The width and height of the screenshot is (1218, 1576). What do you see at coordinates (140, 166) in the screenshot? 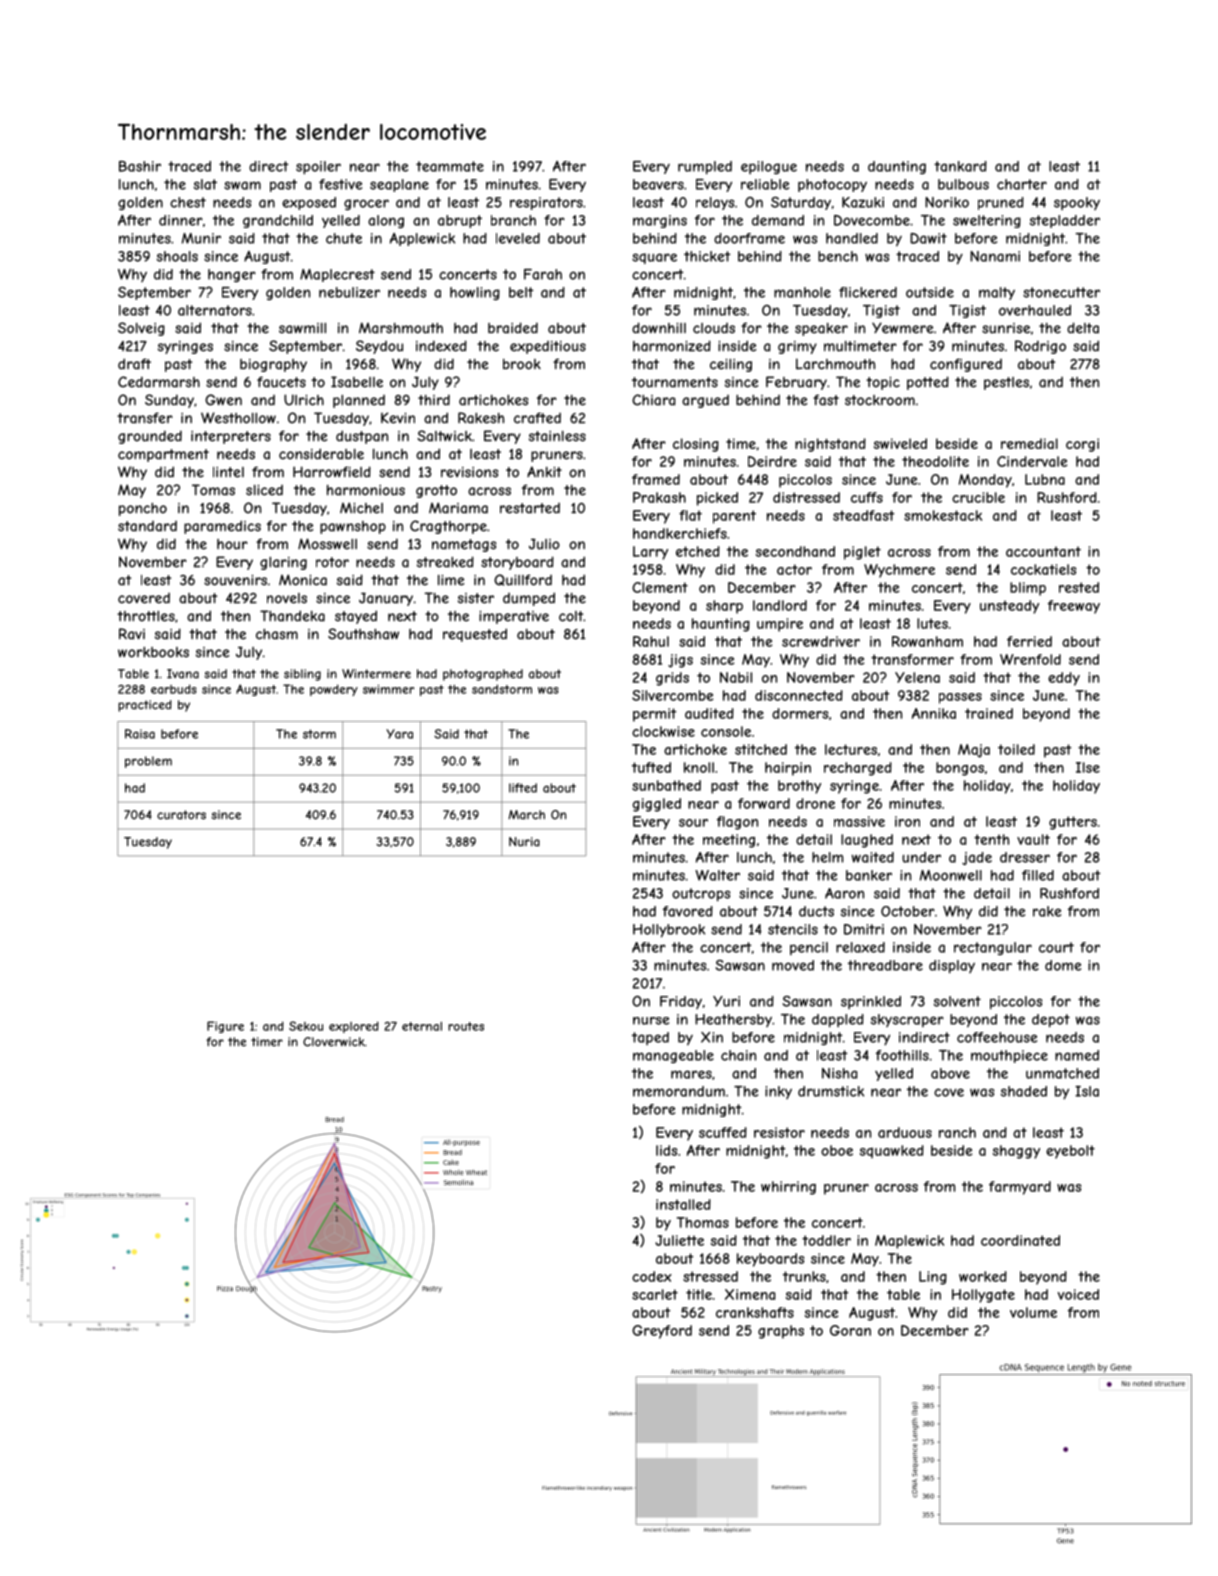
I see `Bashir` at bounding box center [140, 166].
